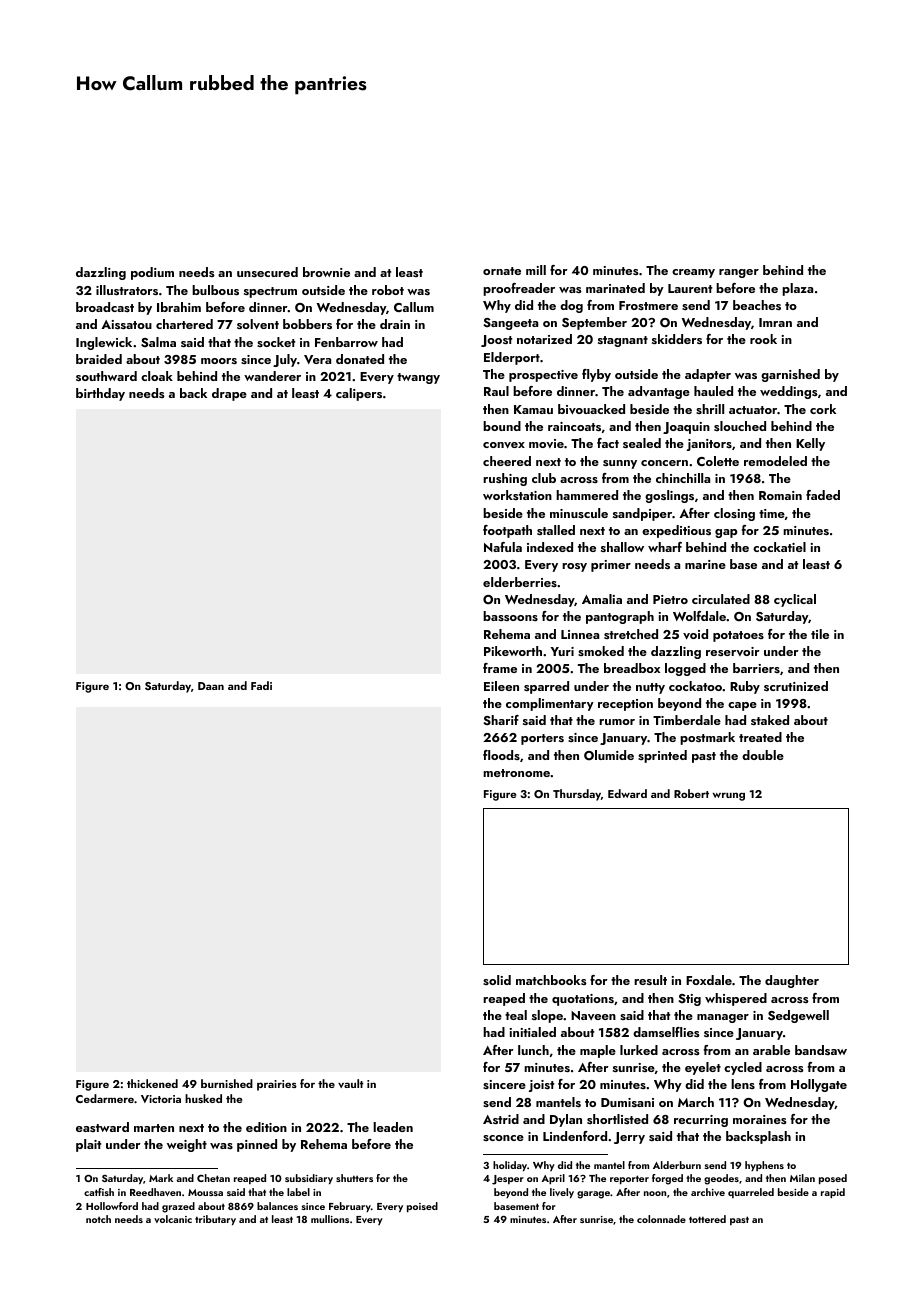 This screenshot has height=1308, width=924. What do you see at coordinates (739, 273) in the screenshot?
I see `ranger` at bounding box center [739, 273].
